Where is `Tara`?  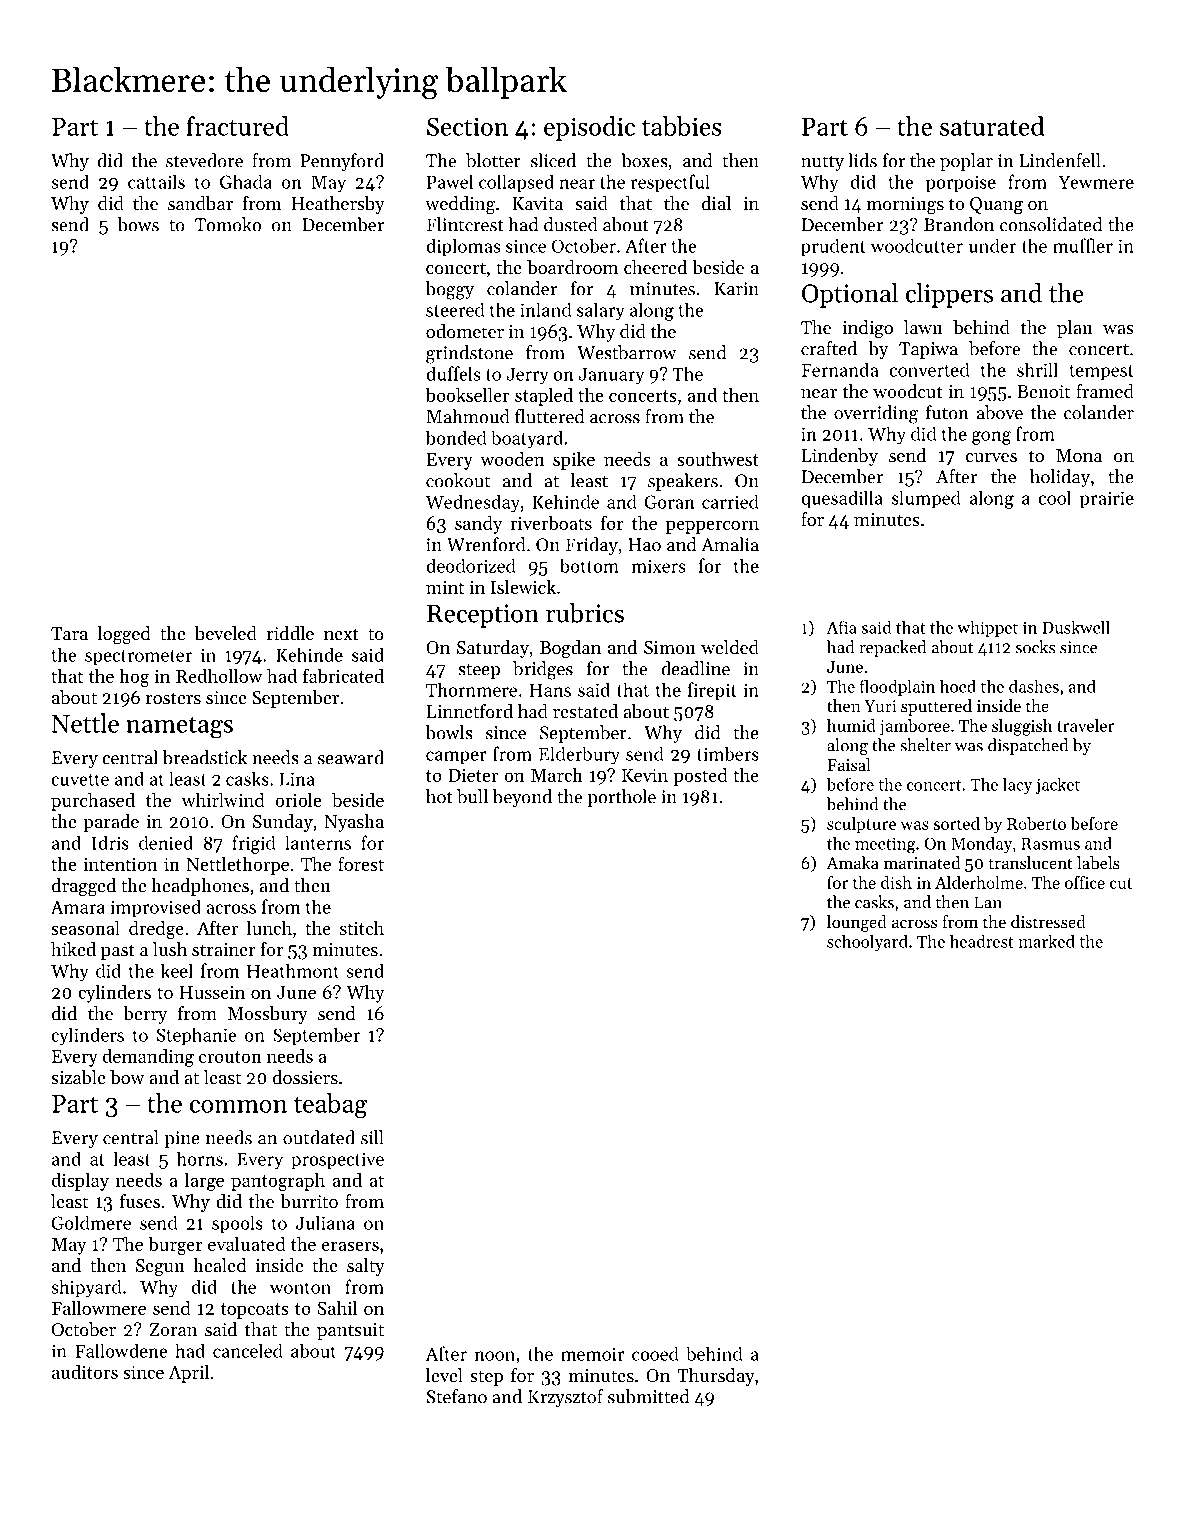
Tara is located at coordinates (69, 633).
